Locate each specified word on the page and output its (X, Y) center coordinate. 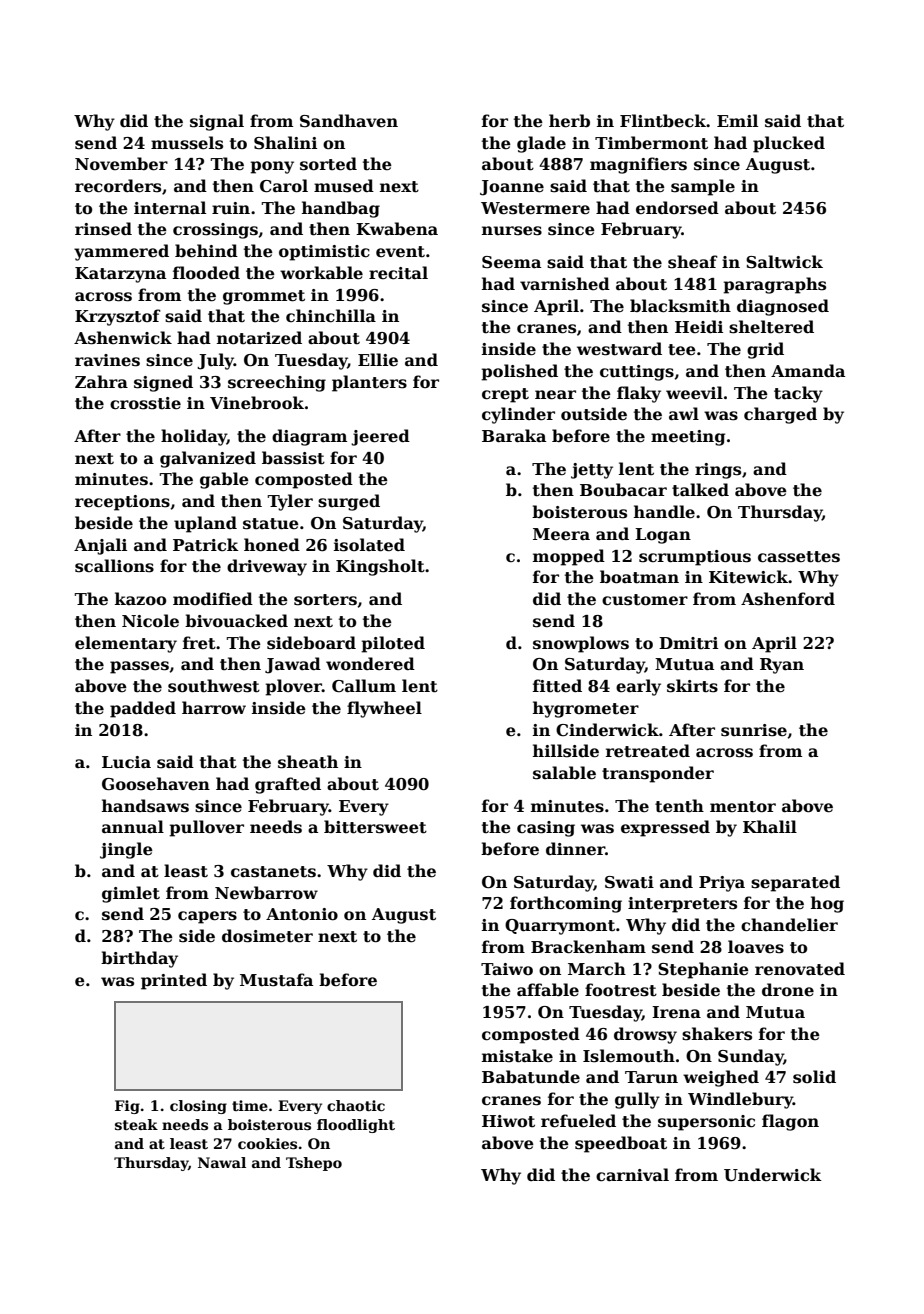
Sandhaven (349, 121)
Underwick (773, 1175)
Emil (737, 120)
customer (645, 600)
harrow (214, 708)
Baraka (514, 435)
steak (136, 1124)
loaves (756, 947)
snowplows (581, 644)
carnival (632, 1175)
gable (224, 480)
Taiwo (507, 969)
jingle (126, 850)
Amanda (808, 370)
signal (217, 122)
